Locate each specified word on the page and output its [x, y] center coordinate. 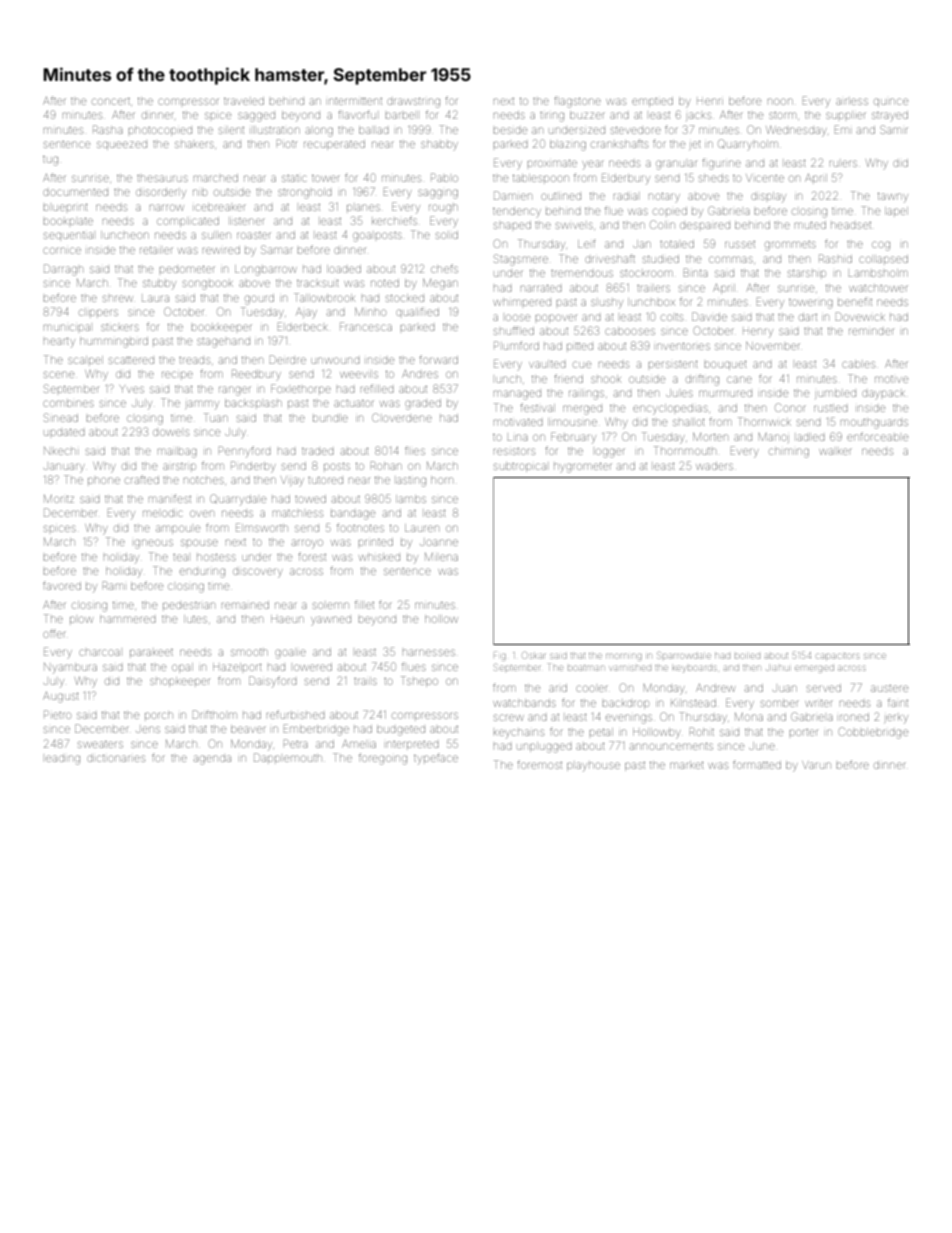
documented [75, 192]
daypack [883, 394]
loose [518, 317]
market [687, 765]
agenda [212, 760]
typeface [436, 759]
